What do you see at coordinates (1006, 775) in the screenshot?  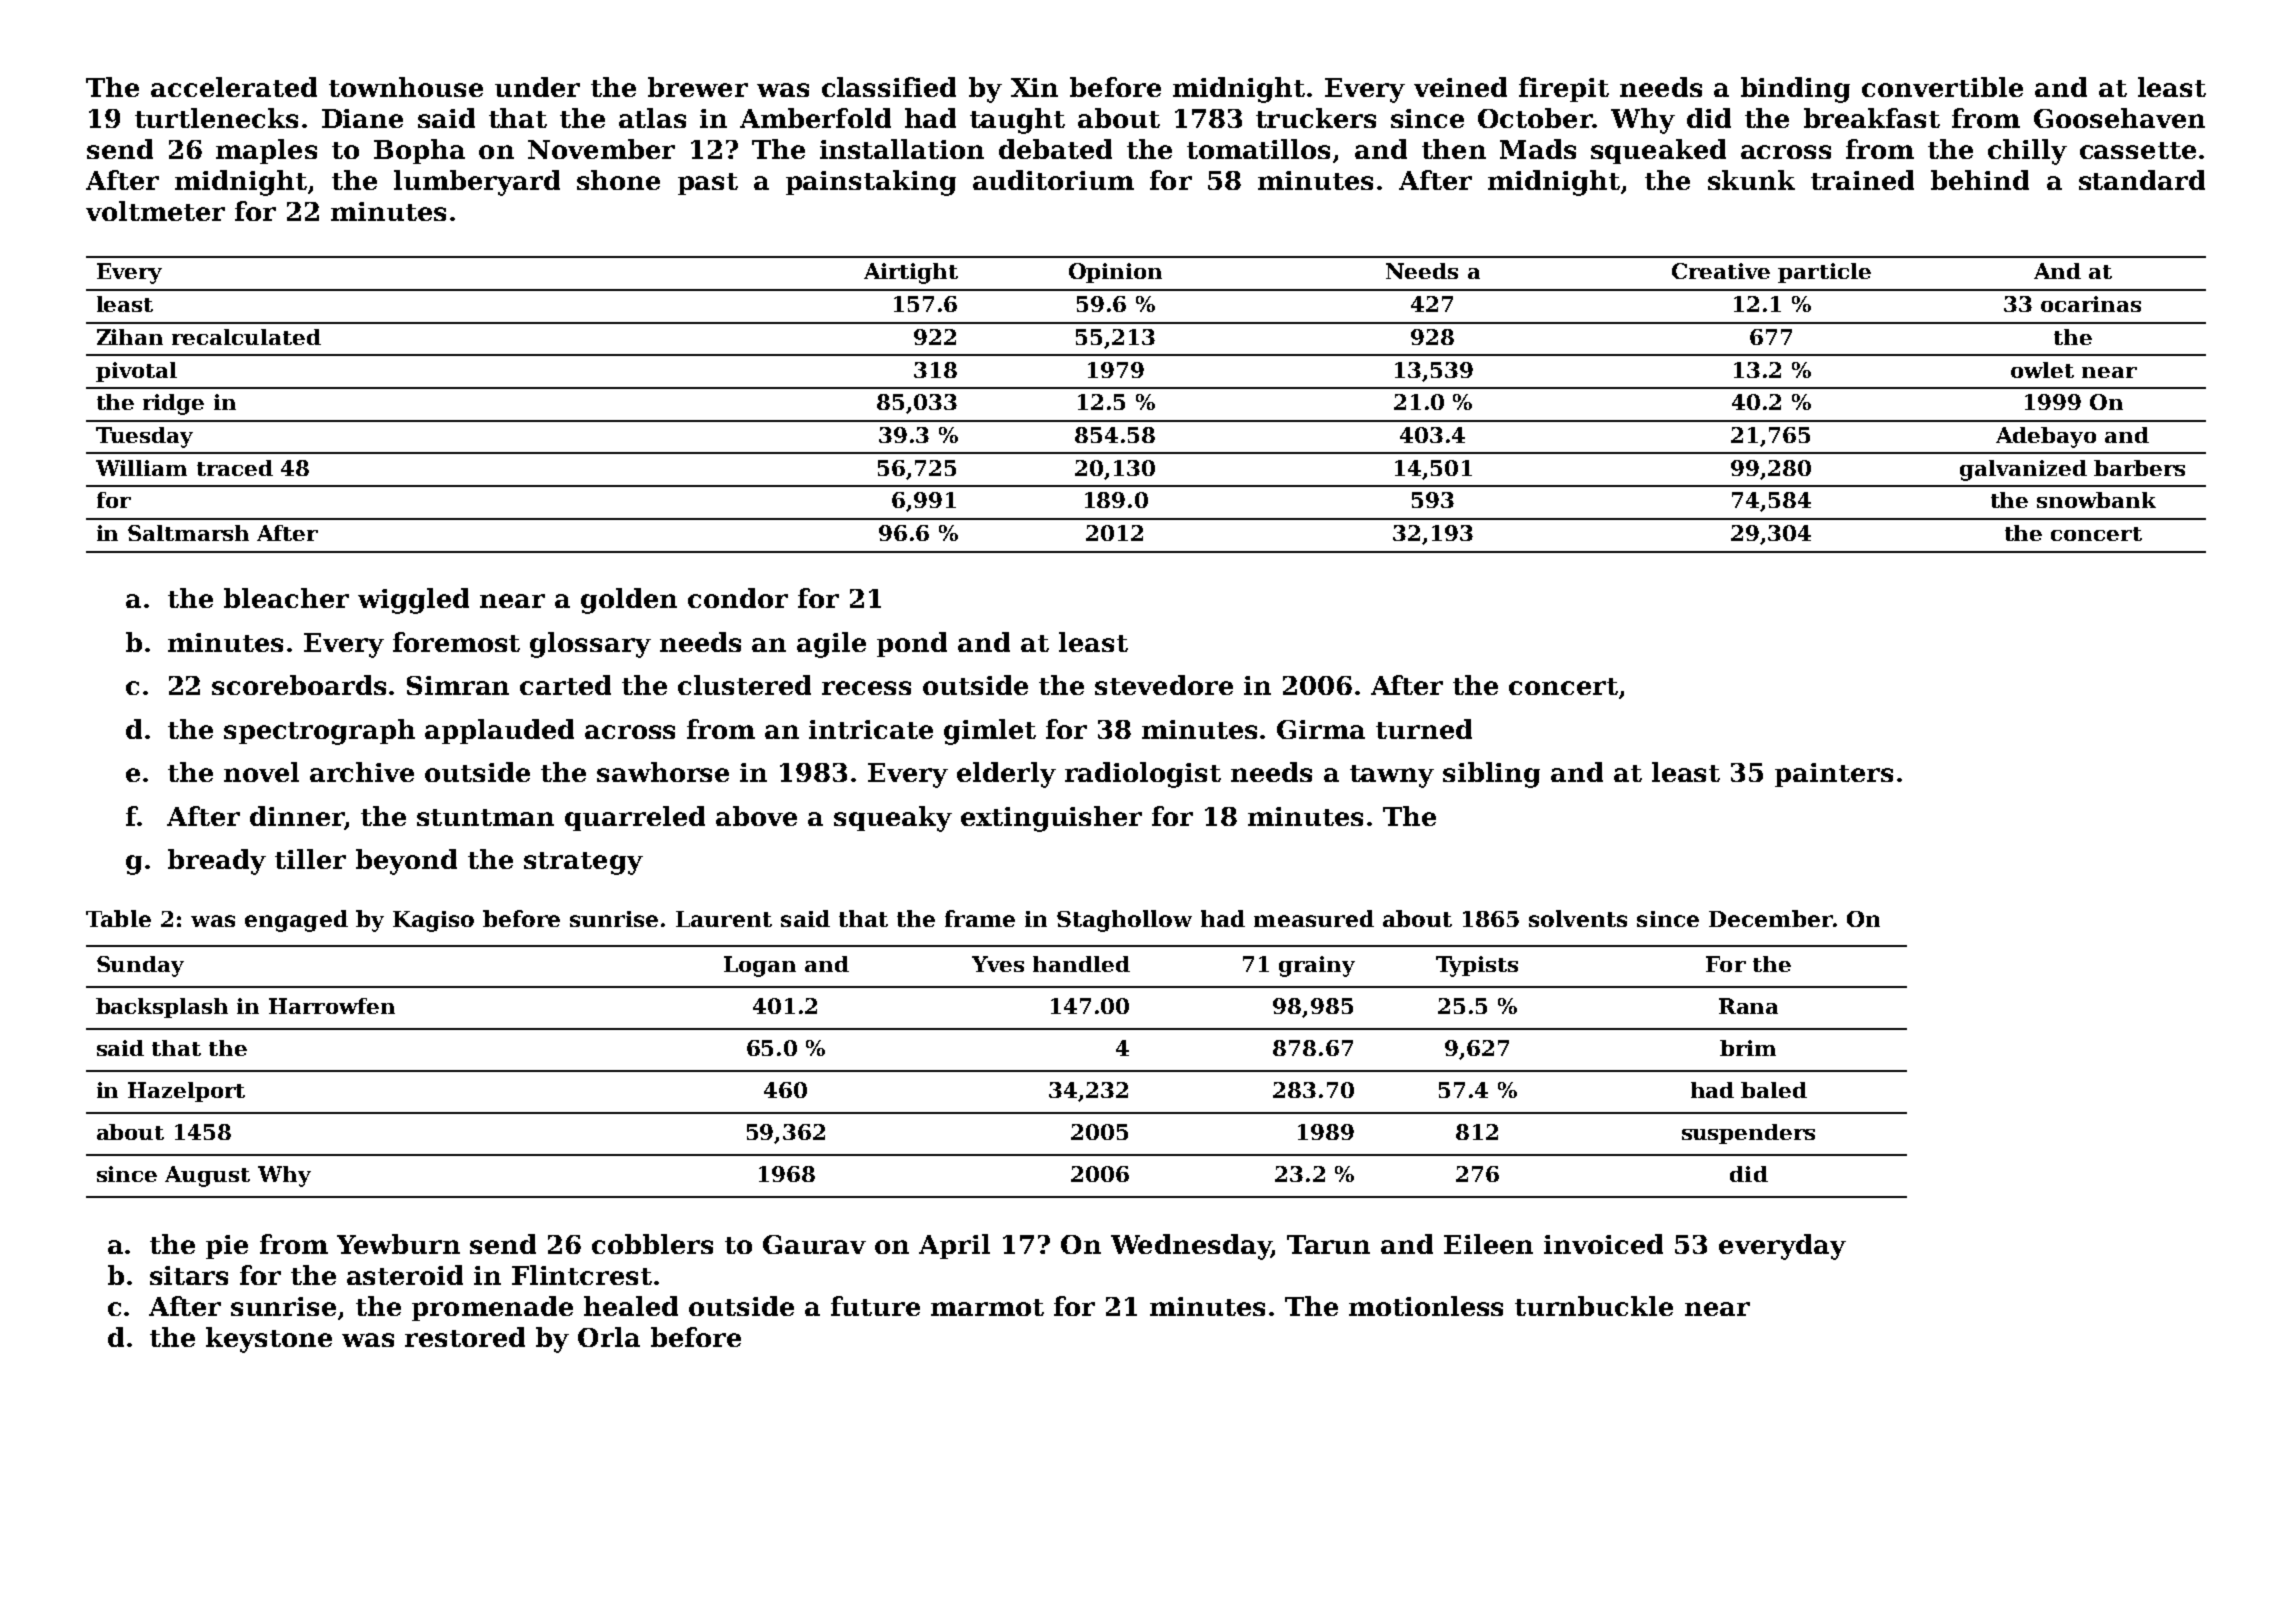 I see `elderly` at bounding box center [1006, 775].
